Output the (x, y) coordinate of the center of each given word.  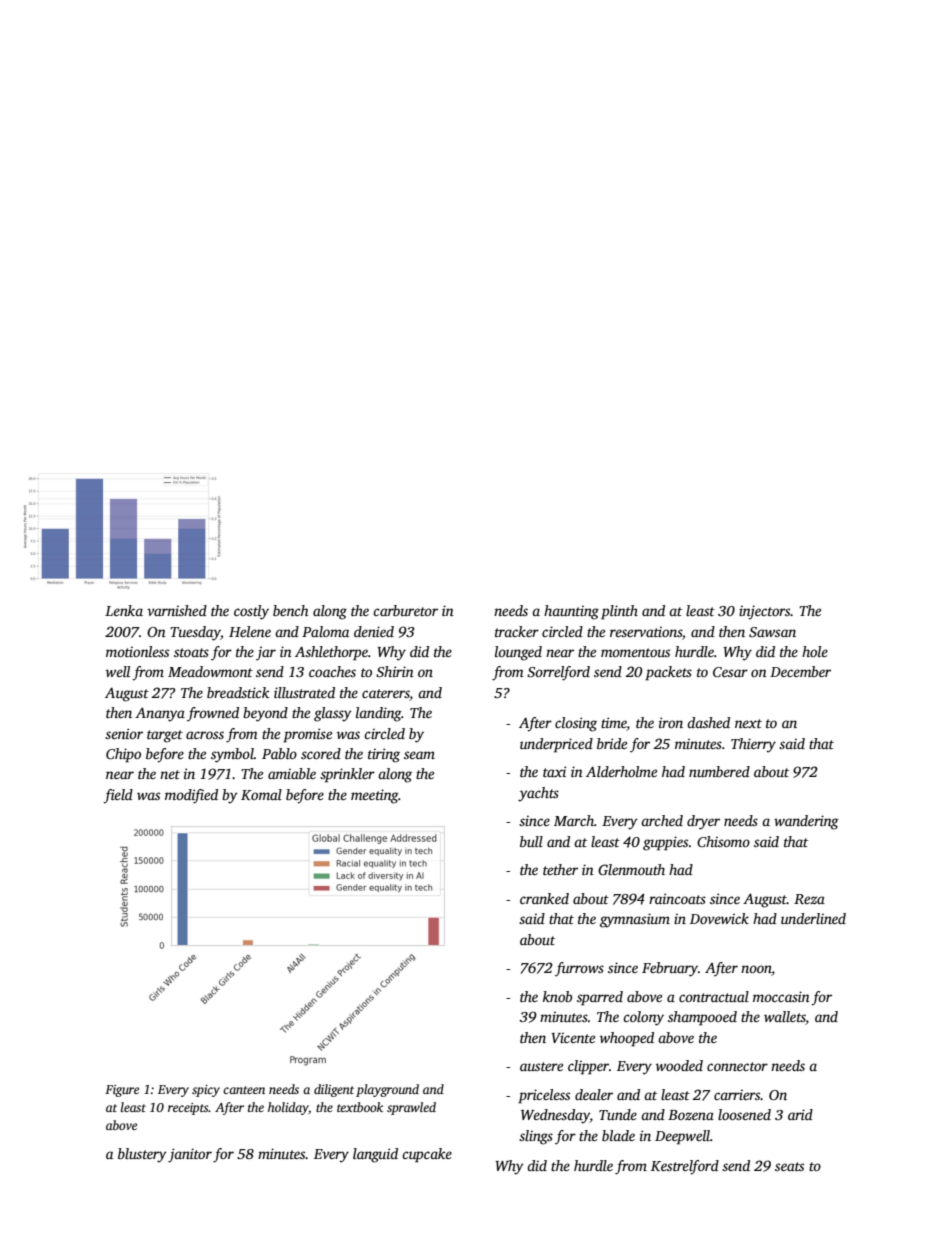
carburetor (405, 610)
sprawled (411, 1108)
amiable (292, 773)
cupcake (427, 1155)
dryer (703, 822)
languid (375, 1155)
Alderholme (621, 771)
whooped (627, 1039)
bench (290, 610)
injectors (764, 612)
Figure (122, 1091)
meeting (375, 796)
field (118, 796)
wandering (806, 822)
